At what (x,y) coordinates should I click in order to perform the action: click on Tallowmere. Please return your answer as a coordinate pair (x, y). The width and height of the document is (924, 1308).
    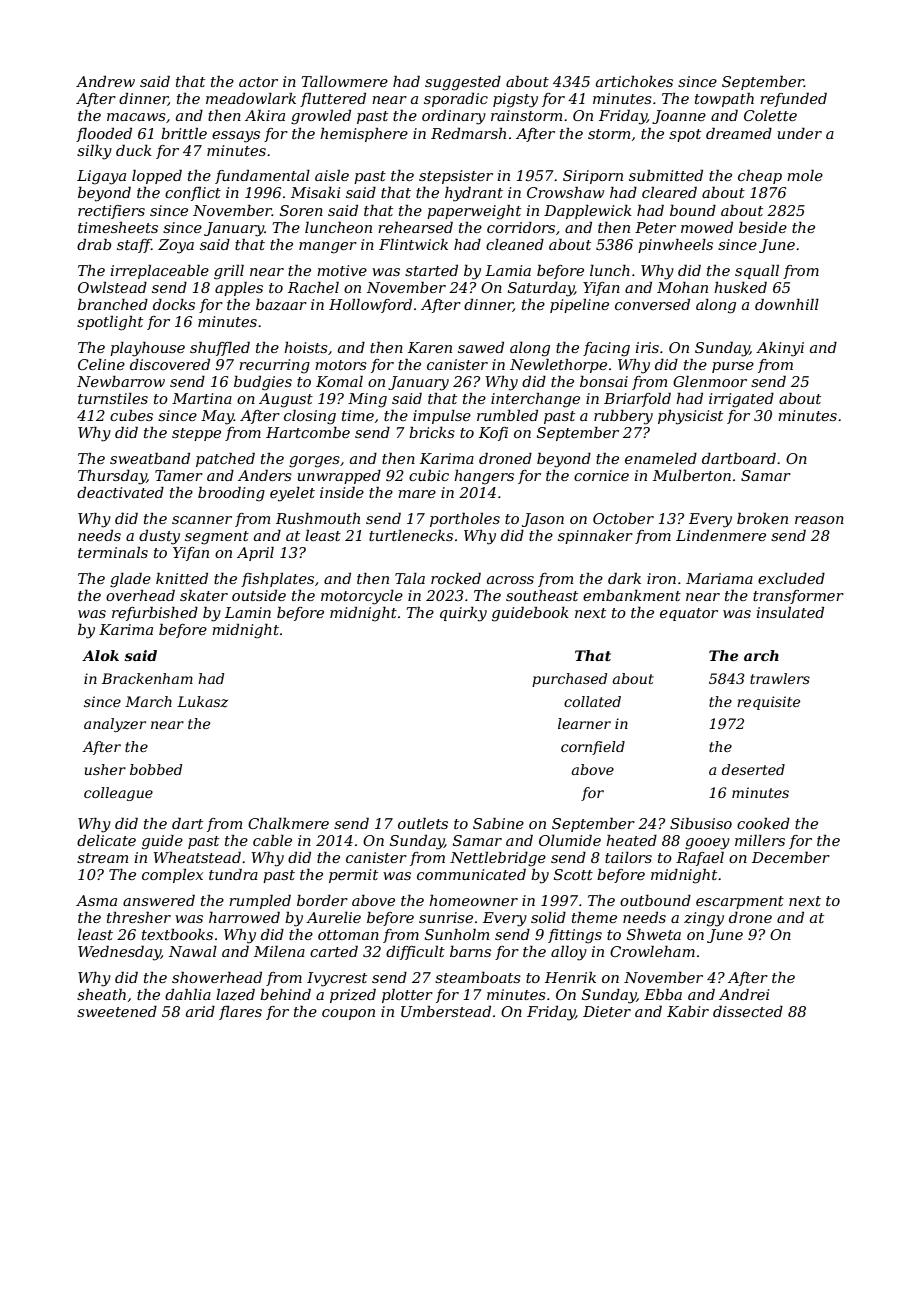
    Looking at the image, I should click on (345, 81).
